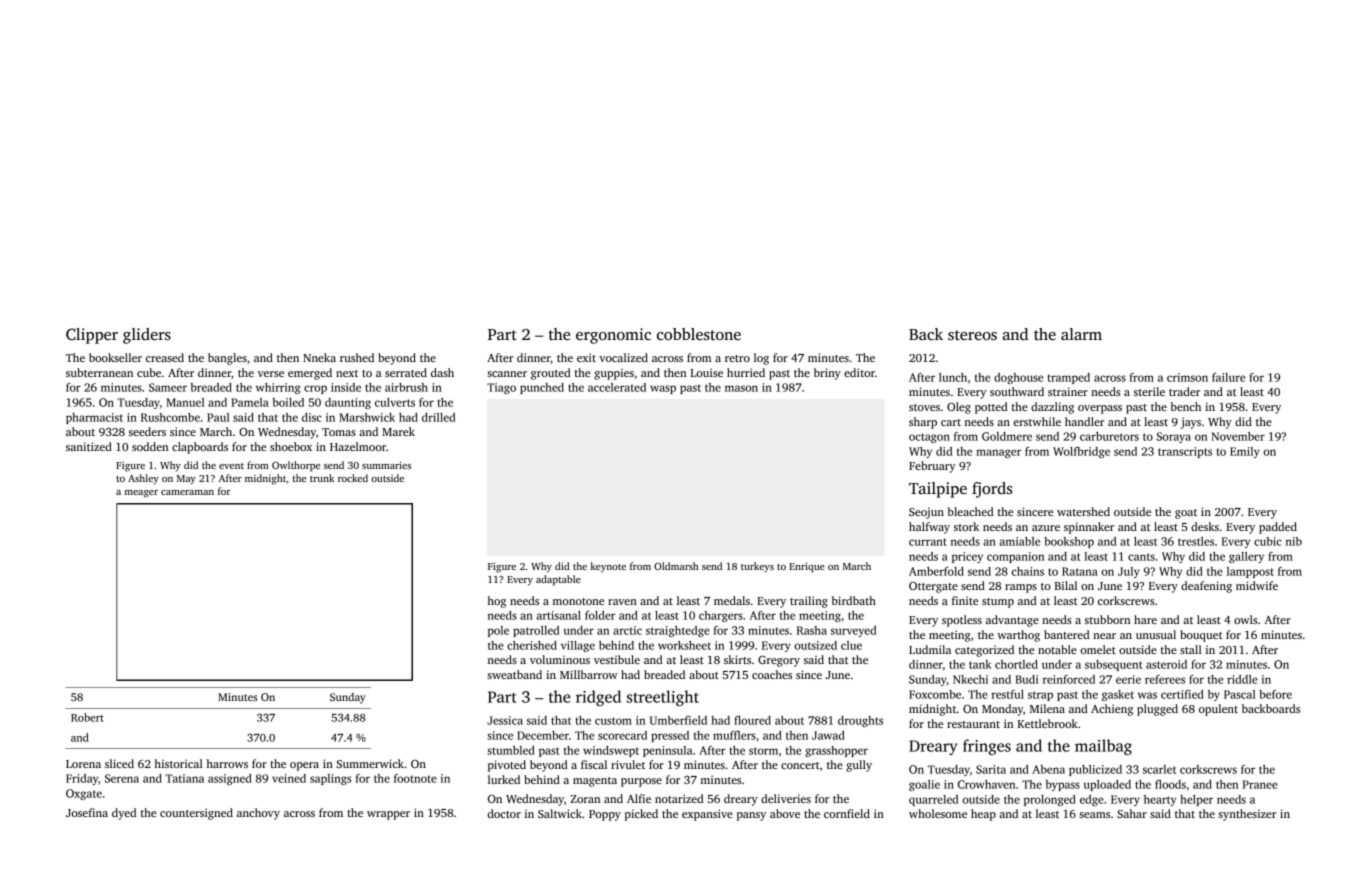  Describe the element at coordinates (122, 778) in the image. I see `Serena` at that location.
